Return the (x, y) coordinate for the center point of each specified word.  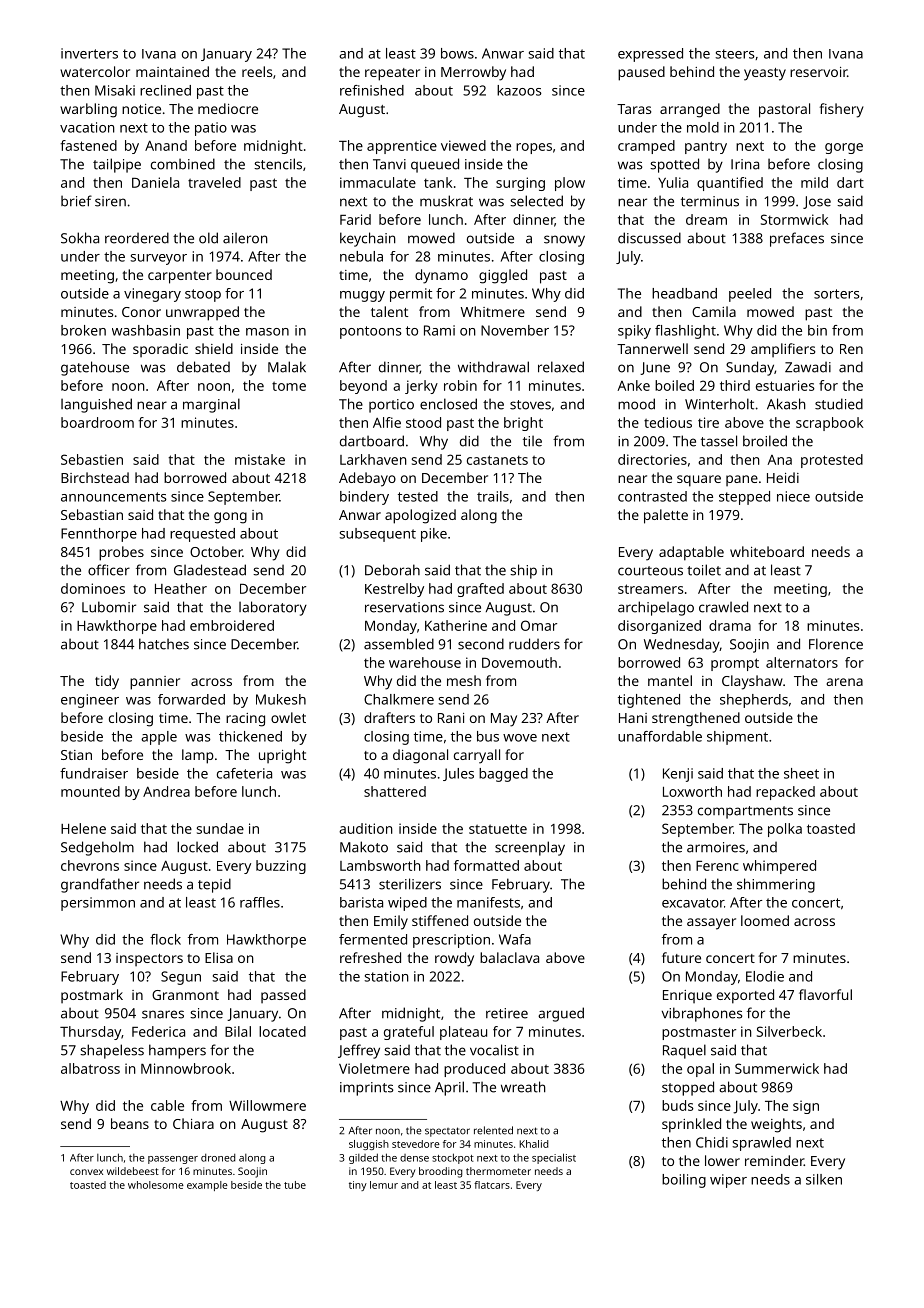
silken (824, 1179)
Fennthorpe (99, 535)
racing (245, 720)
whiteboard (767, 551)
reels (257, 71)
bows (457, 53)
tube (295, 1185)
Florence (836, 644)
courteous (650, 571)
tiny (358, 1186)
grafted (480, 590)
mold (703, 127)
